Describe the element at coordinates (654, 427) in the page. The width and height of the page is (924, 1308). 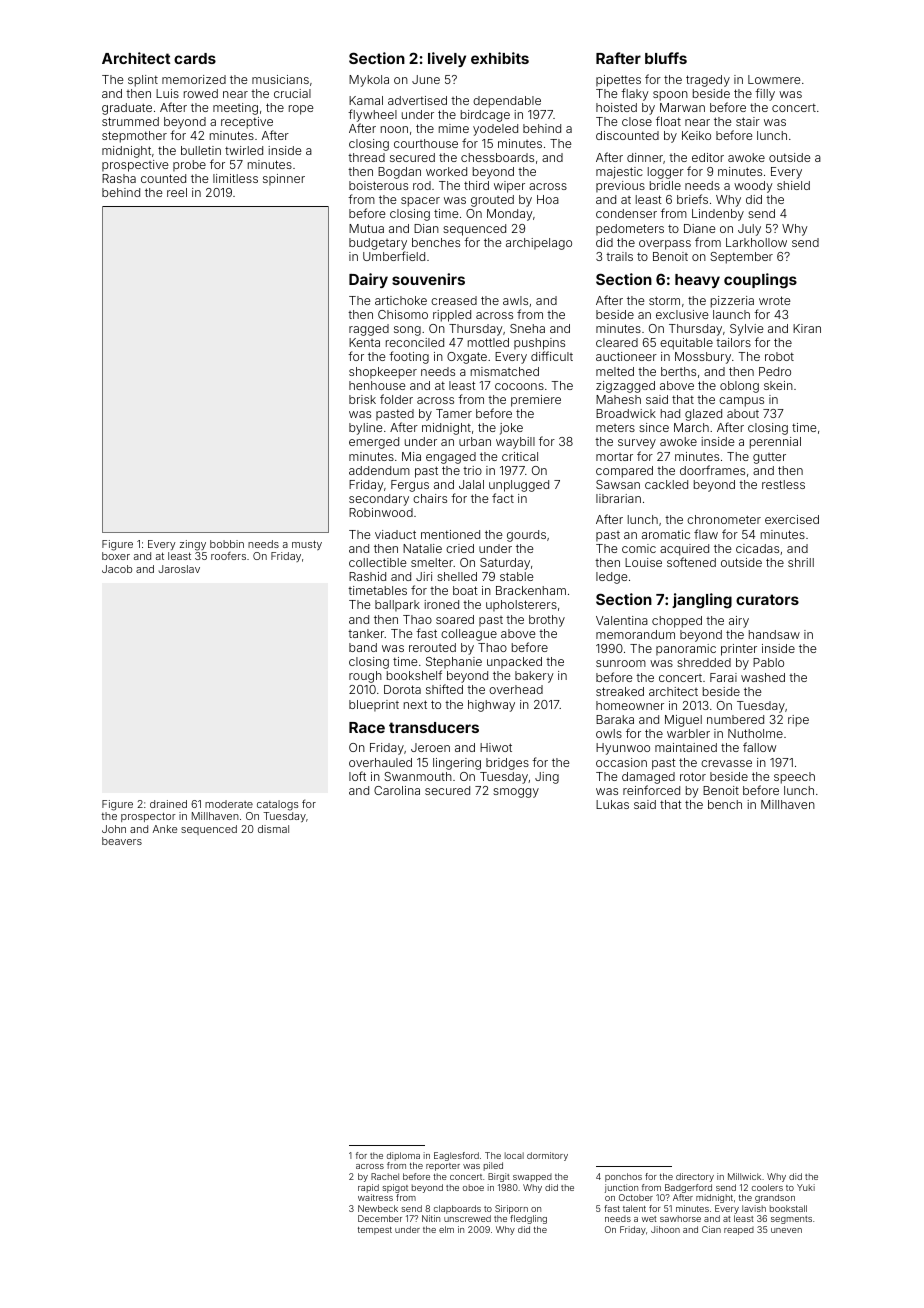
I see `since` at that location.
